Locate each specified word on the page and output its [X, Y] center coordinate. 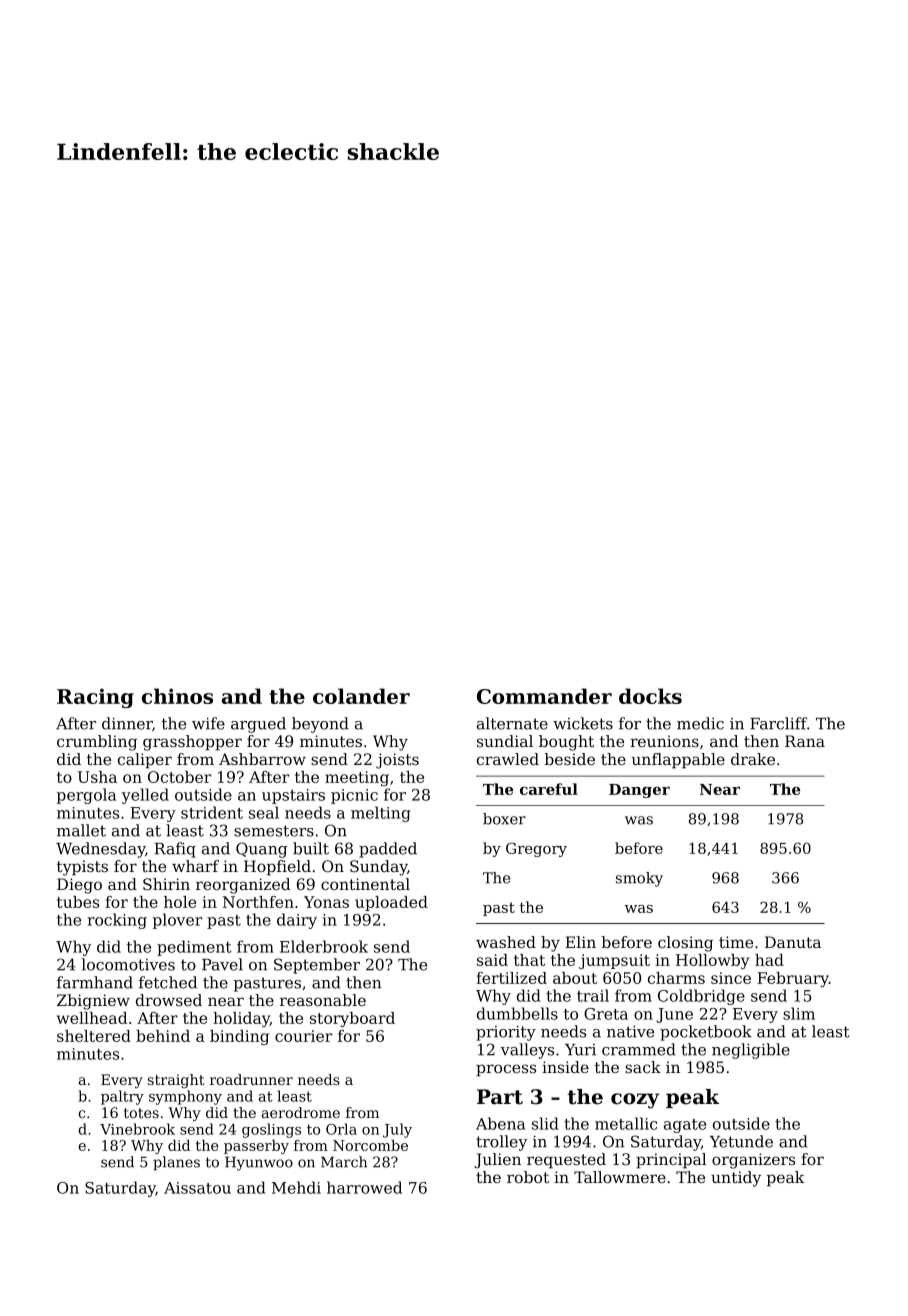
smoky [639, 879]
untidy [736, 1179]
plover [177, 921]
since [731, 978]
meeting [357, 778]
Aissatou [197, 1188]
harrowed [364, 1187]
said [492, 960]
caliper [145, 761]
